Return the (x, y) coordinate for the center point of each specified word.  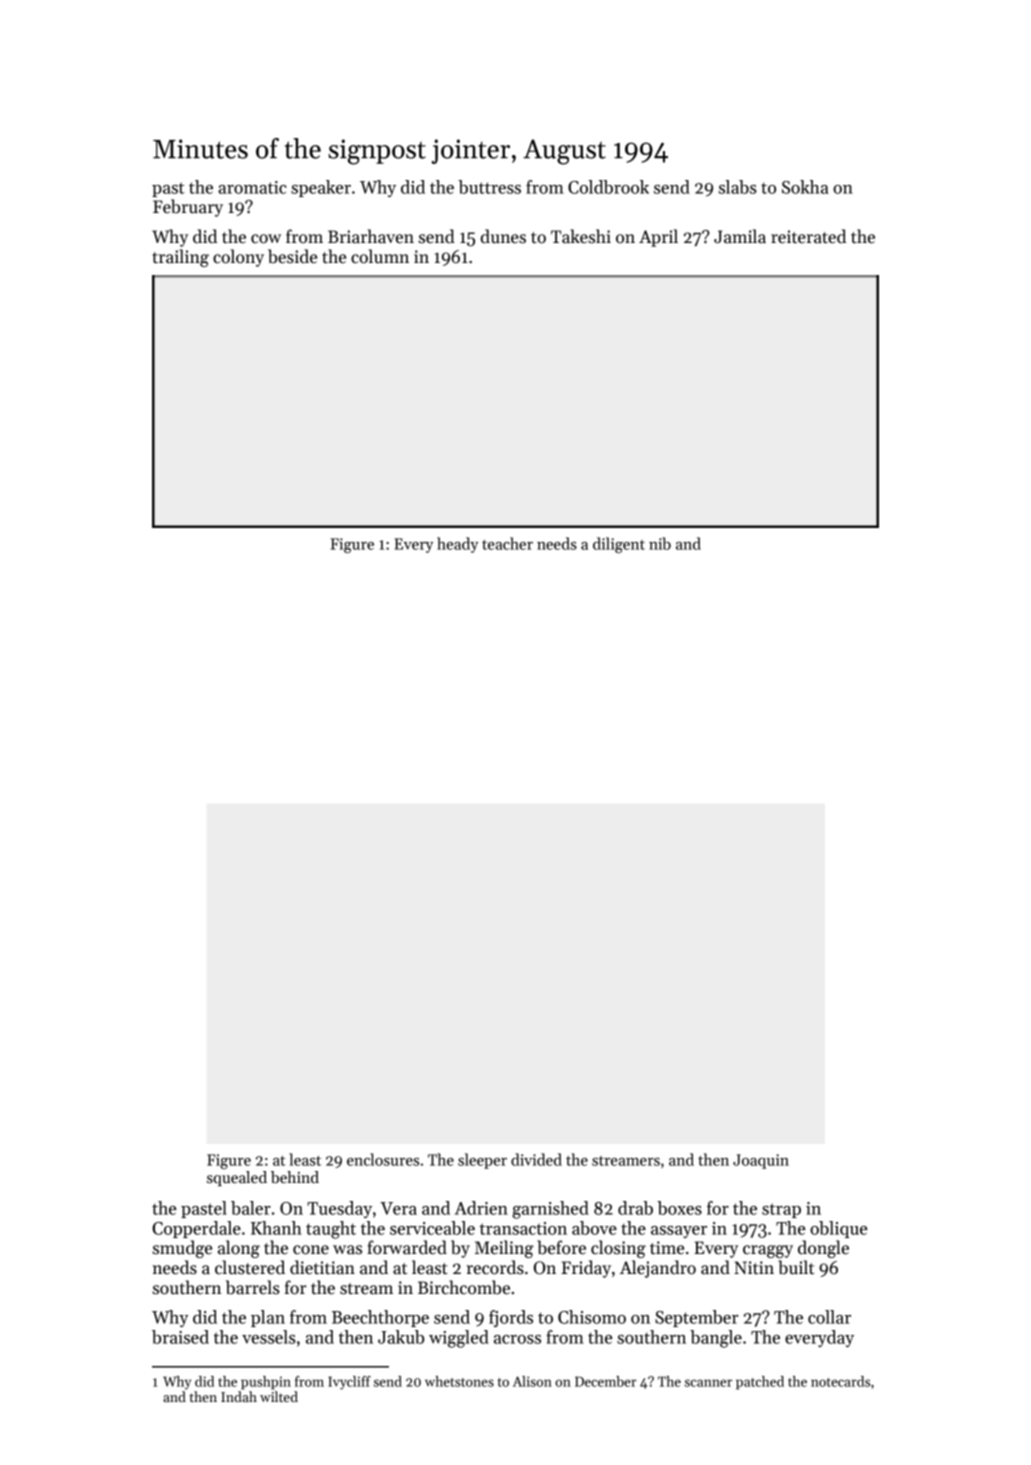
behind (295, 1177)
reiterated (808, 236)
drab (635, 1208)
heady (457, 545)
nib (660, 543)
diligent (619, 545)
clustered (250, 1267)
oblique (838, 1229)
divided (536, 1159)
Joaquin (761, 1161)
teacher (507, 543)
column (380, 256)
